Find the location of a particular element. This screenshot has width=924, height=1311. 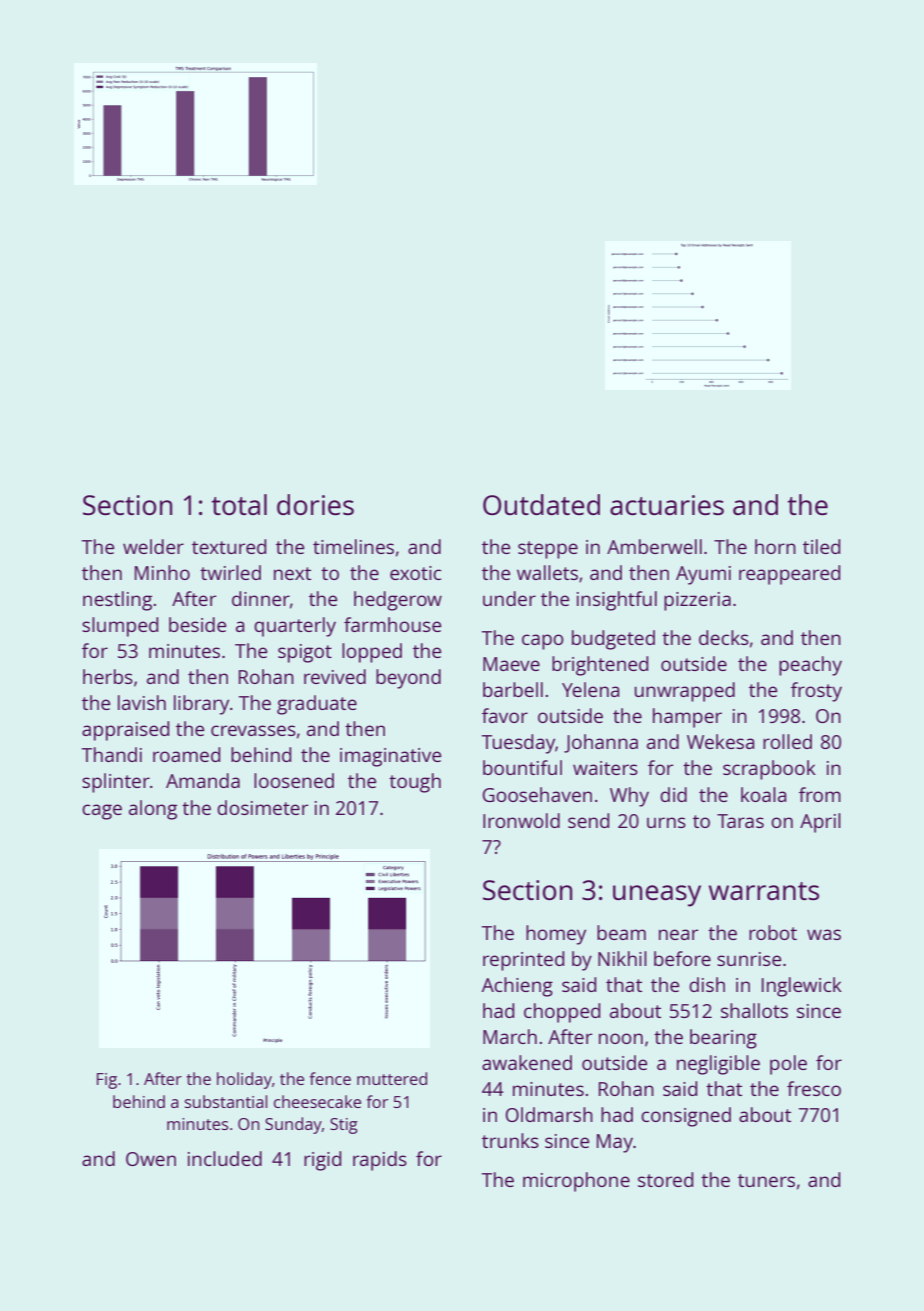

Achieng is located at coordinates (517, 987).
